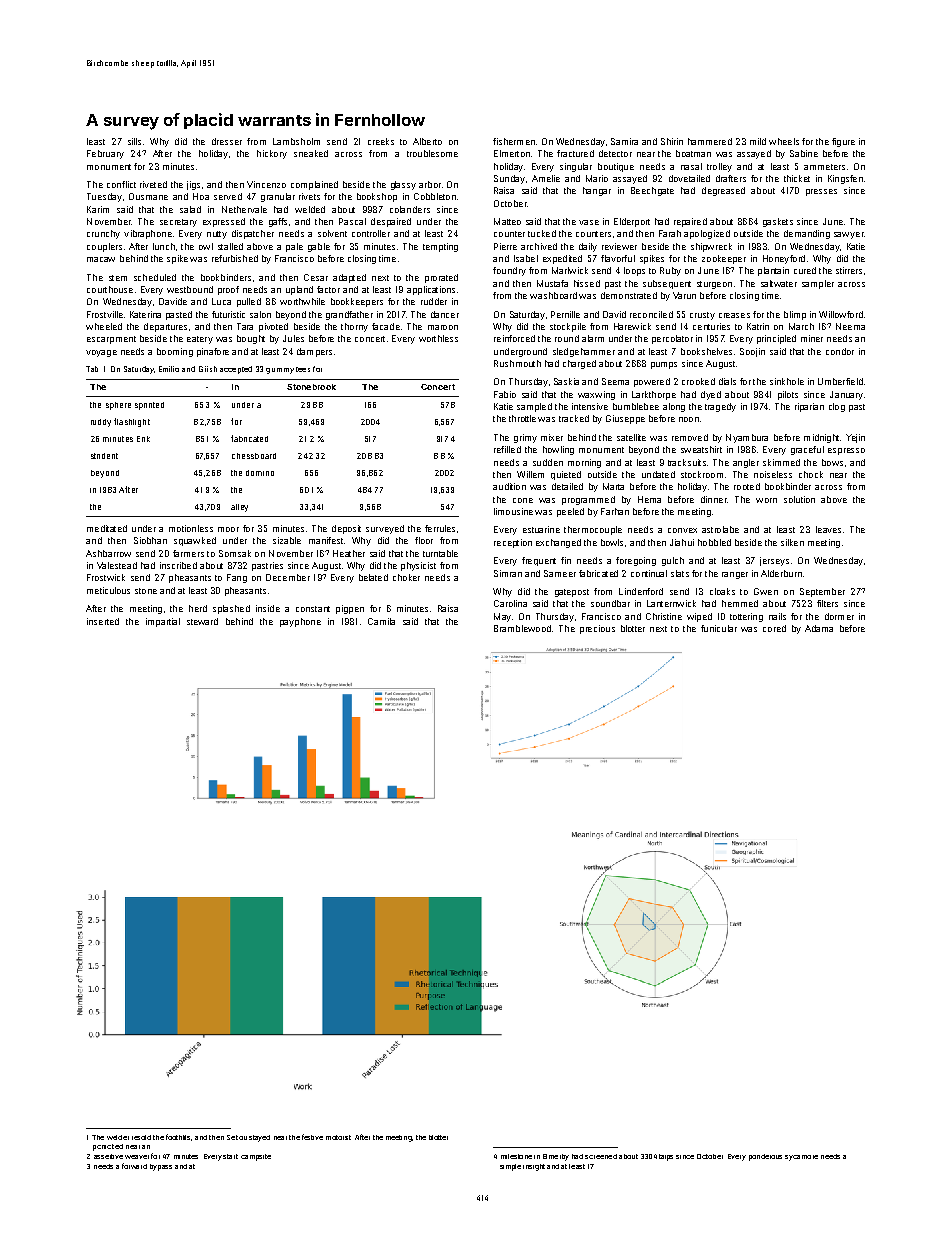  I want to click on leaves, so click(828, 529).
